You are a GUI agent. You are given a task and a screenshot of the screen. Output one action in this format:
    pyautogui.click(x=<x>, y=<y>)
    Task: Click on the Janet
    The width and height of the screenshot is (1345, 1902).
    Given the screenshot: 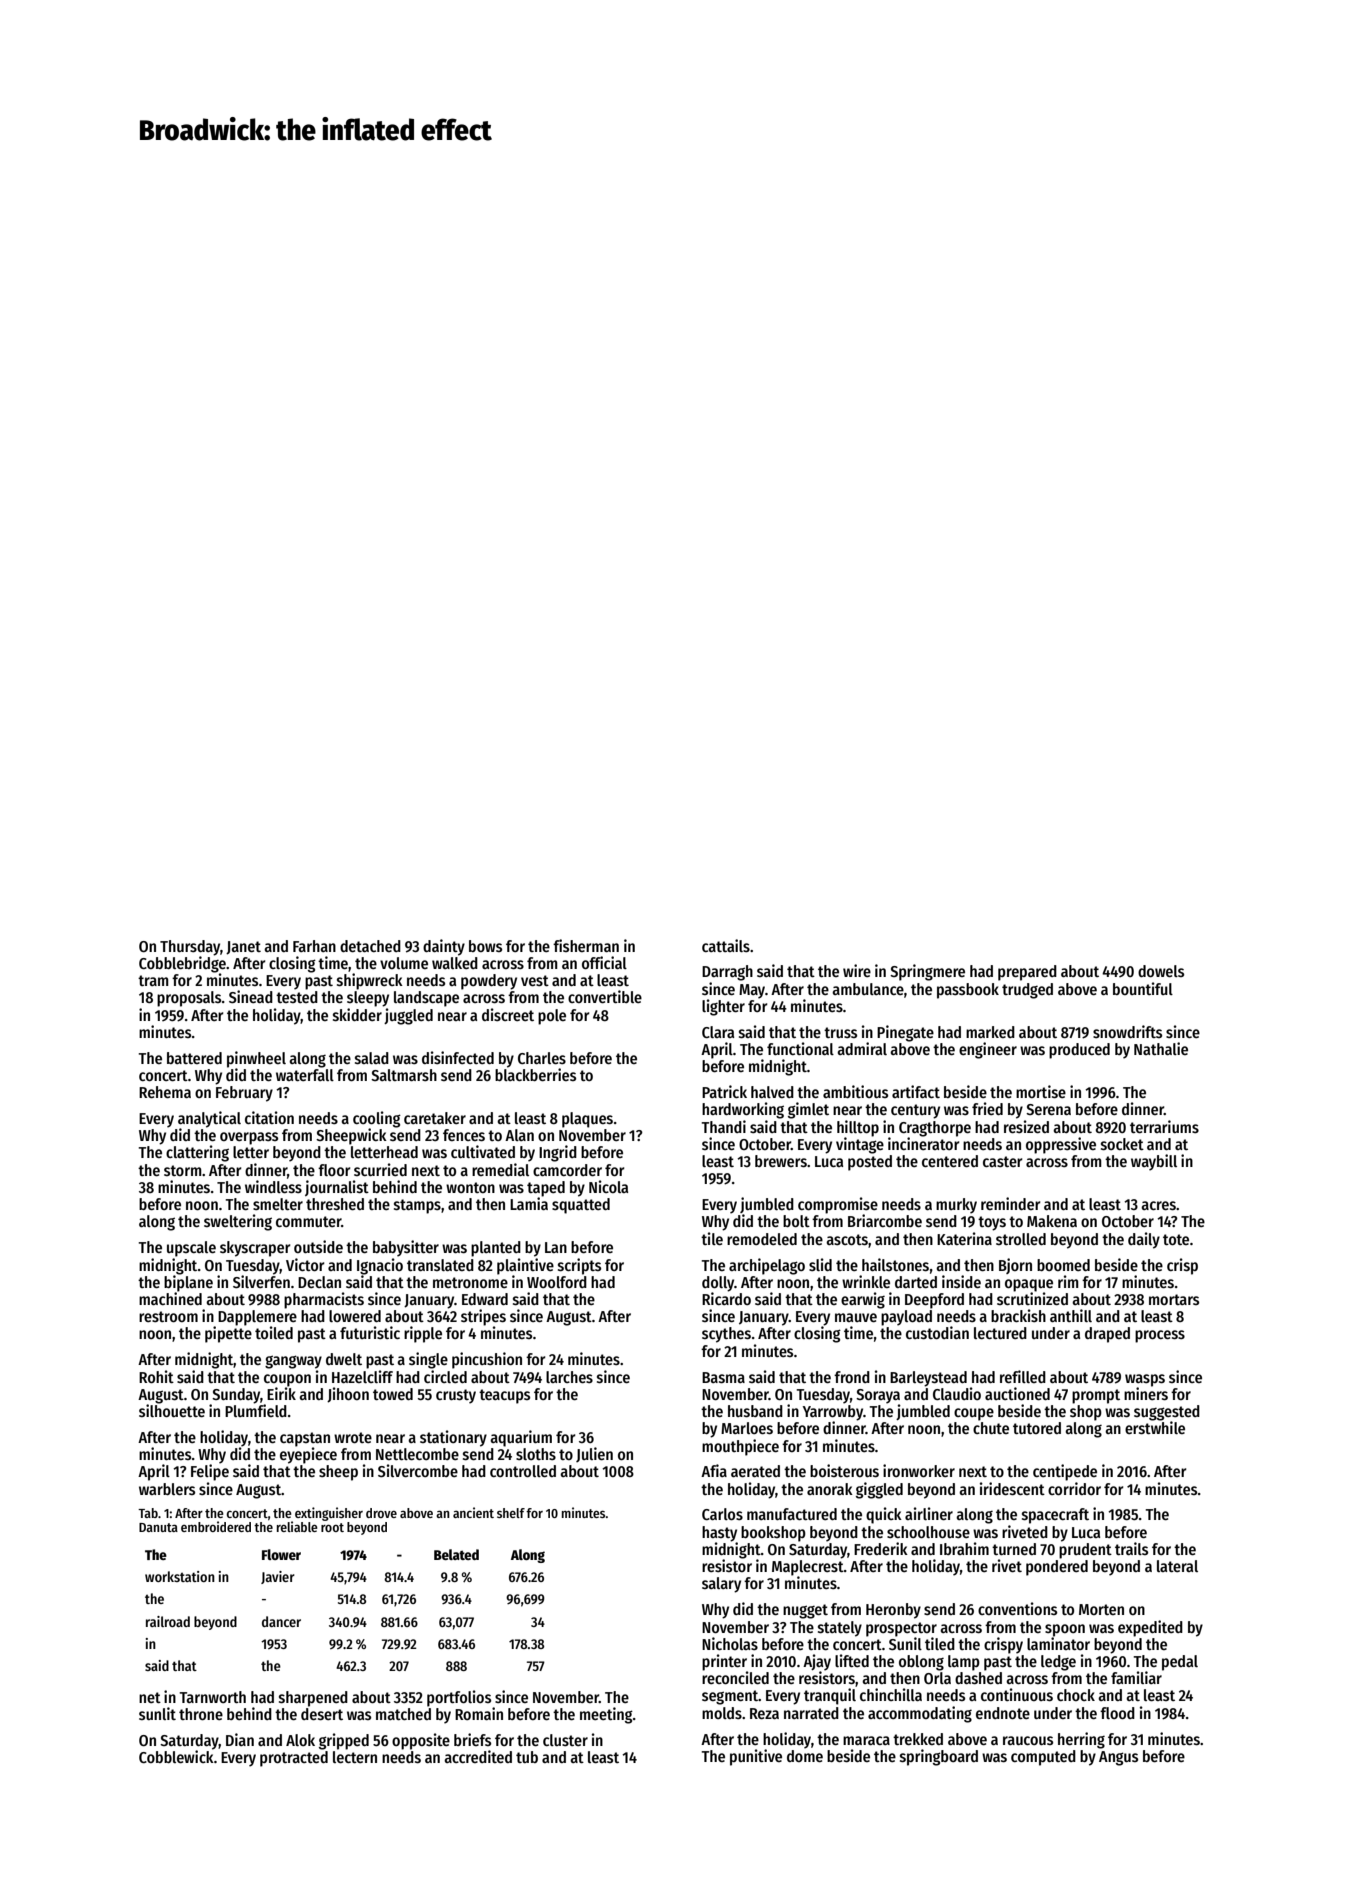 What is the action you would take?
    pyautogui.click(x=243, y=948)
